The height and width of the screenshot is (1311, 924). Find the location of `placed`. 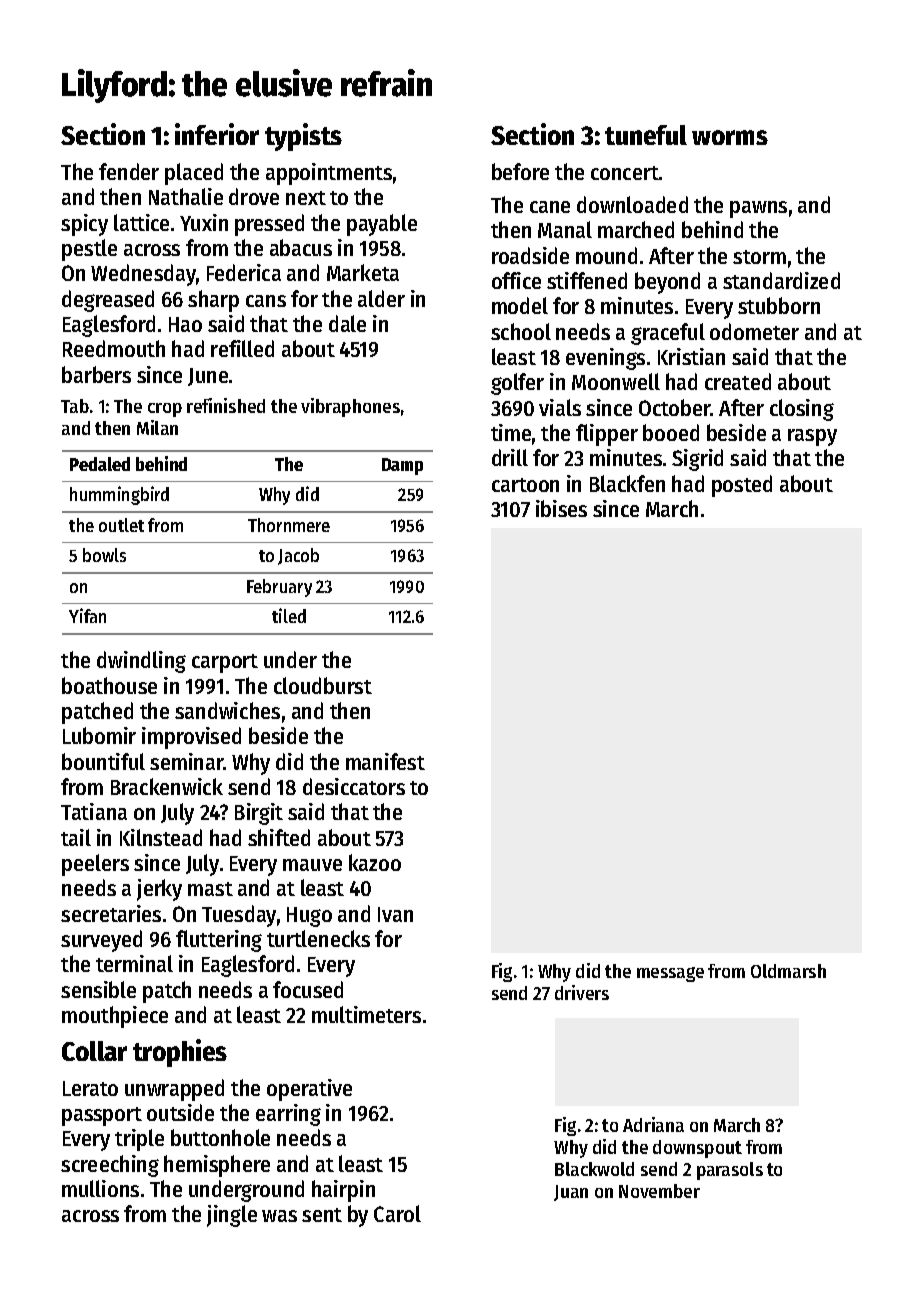

placed is located at coordinates (194, 174).
